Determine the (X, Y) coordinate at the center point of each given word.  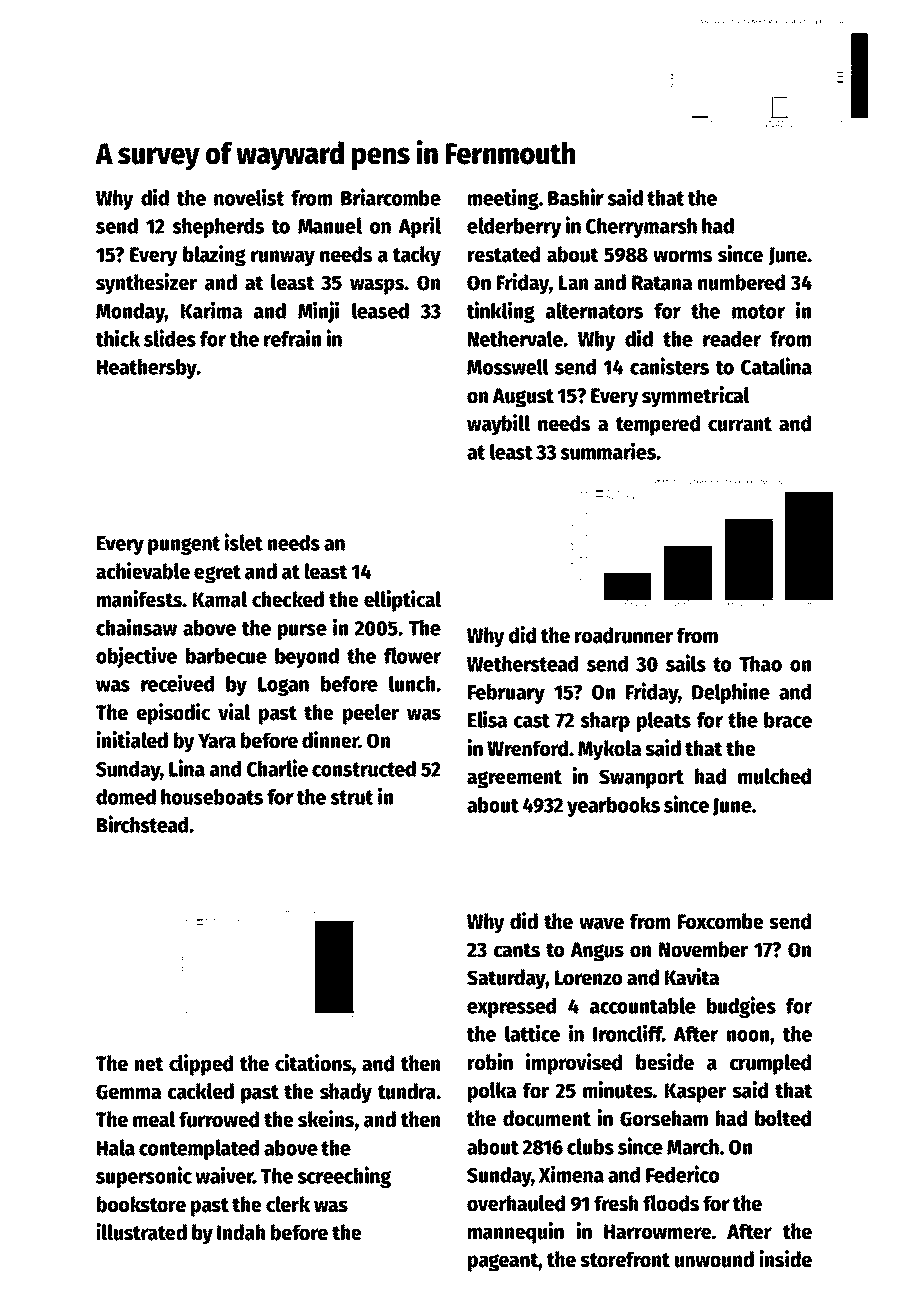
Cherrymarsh (641, 227)
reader (732, 339)
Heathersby (147, 368)
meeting (503, 199)
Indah (241, 1232)
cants (517, 950)
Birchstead (142, 824)
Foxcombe (721, 921)
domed (126, 796)
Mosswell (508, 366)
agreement (514, 779)
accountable (643, 1005)
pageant (503, 1262)
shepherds (218, 227)
